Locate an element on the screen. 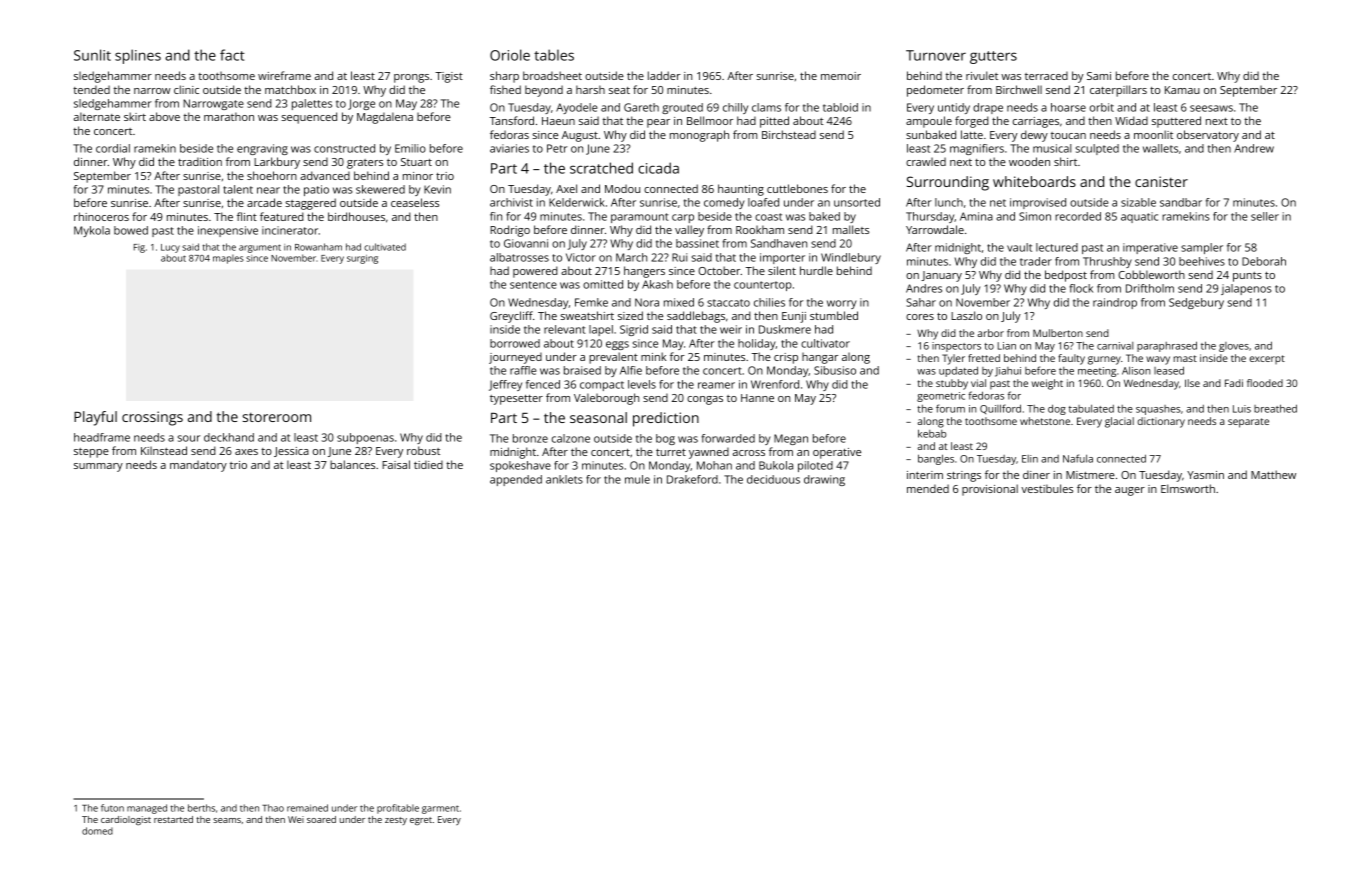 This screenshot has width=1372, height=887. yawned is located at coordinates (709, 453).
